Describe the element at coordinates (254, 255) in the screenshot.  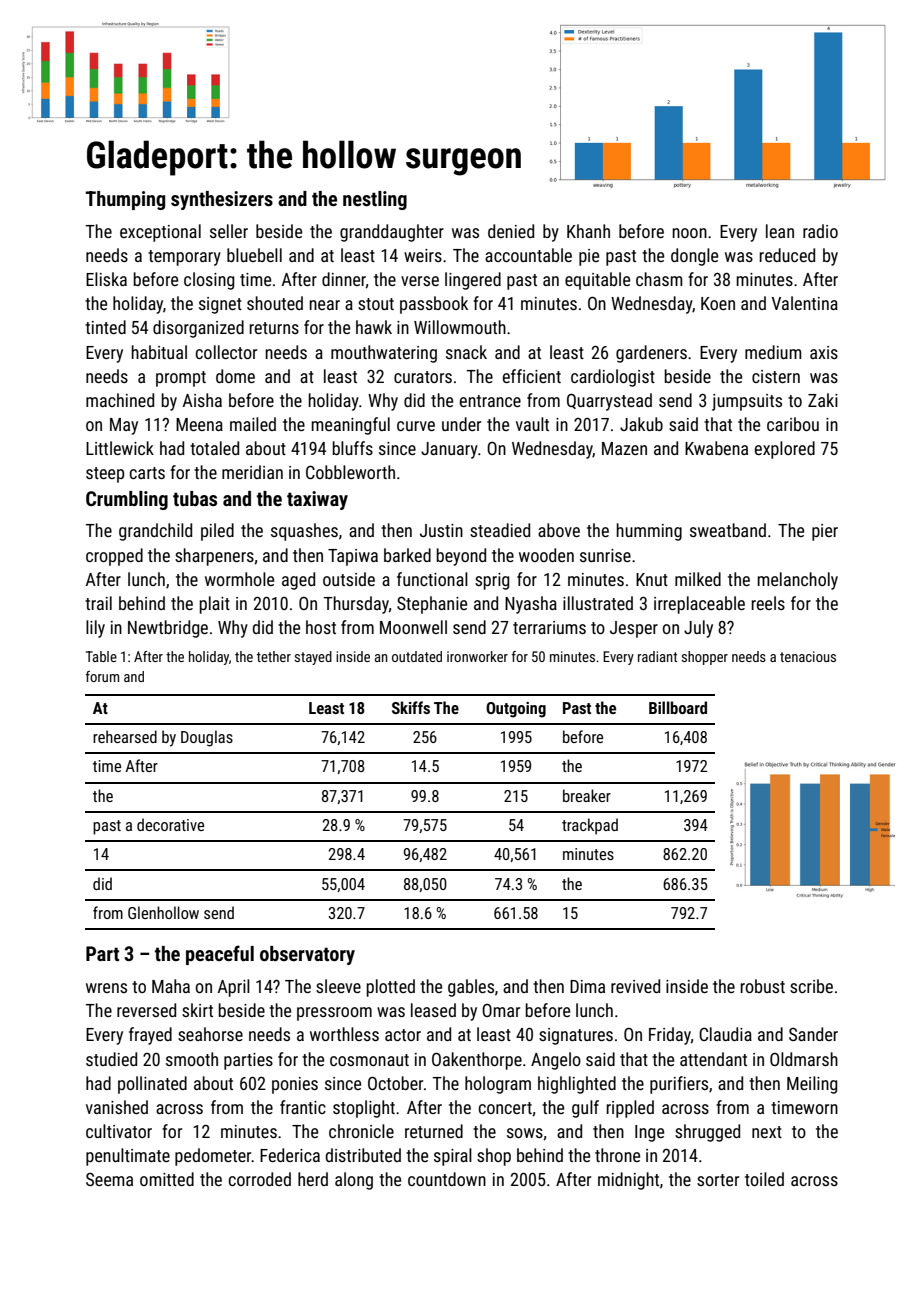
I see `bluebell` at that location.
